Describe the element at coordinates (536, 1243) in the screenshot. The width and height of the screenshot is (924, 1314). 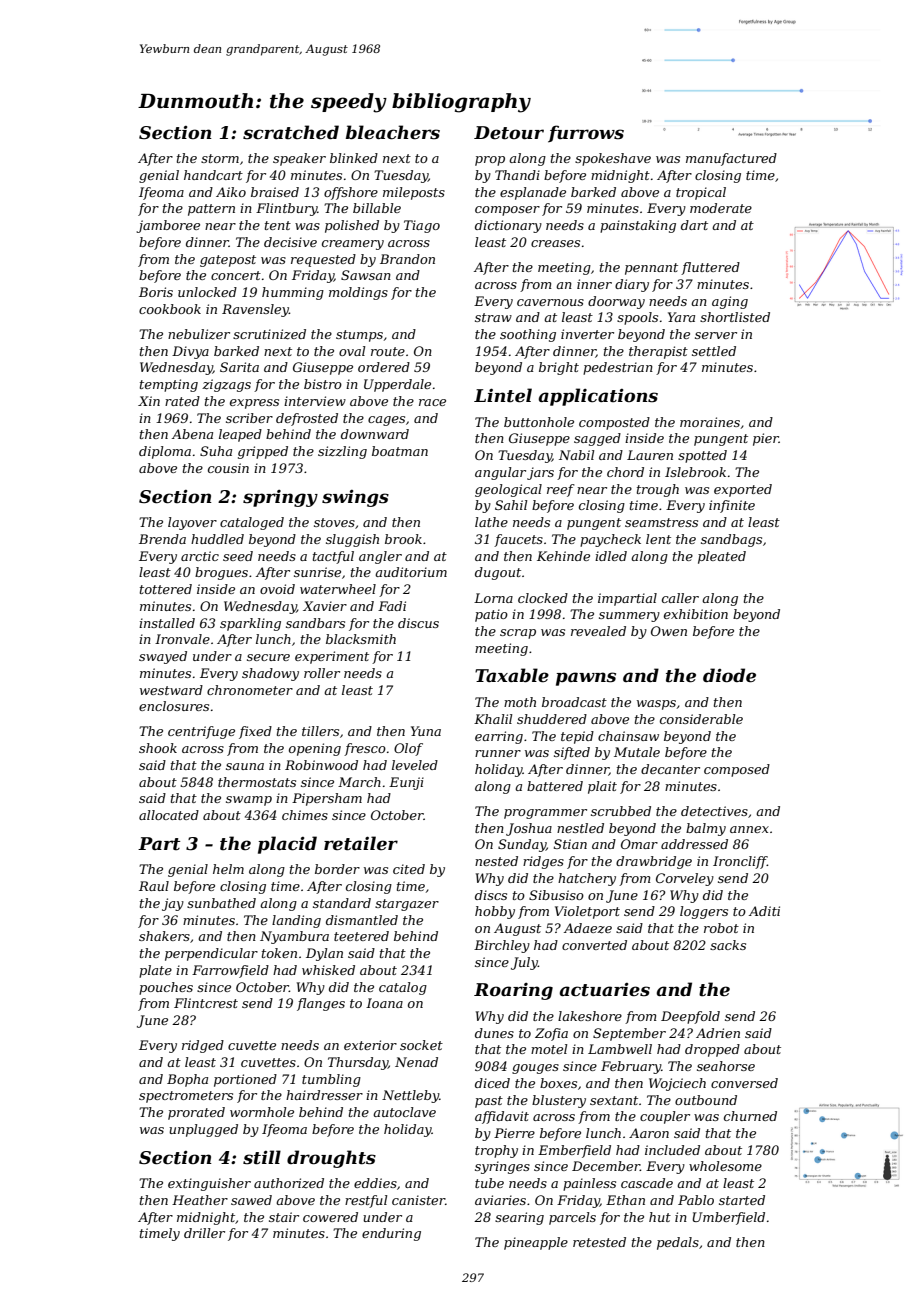
I see `pineapple` at that location.
